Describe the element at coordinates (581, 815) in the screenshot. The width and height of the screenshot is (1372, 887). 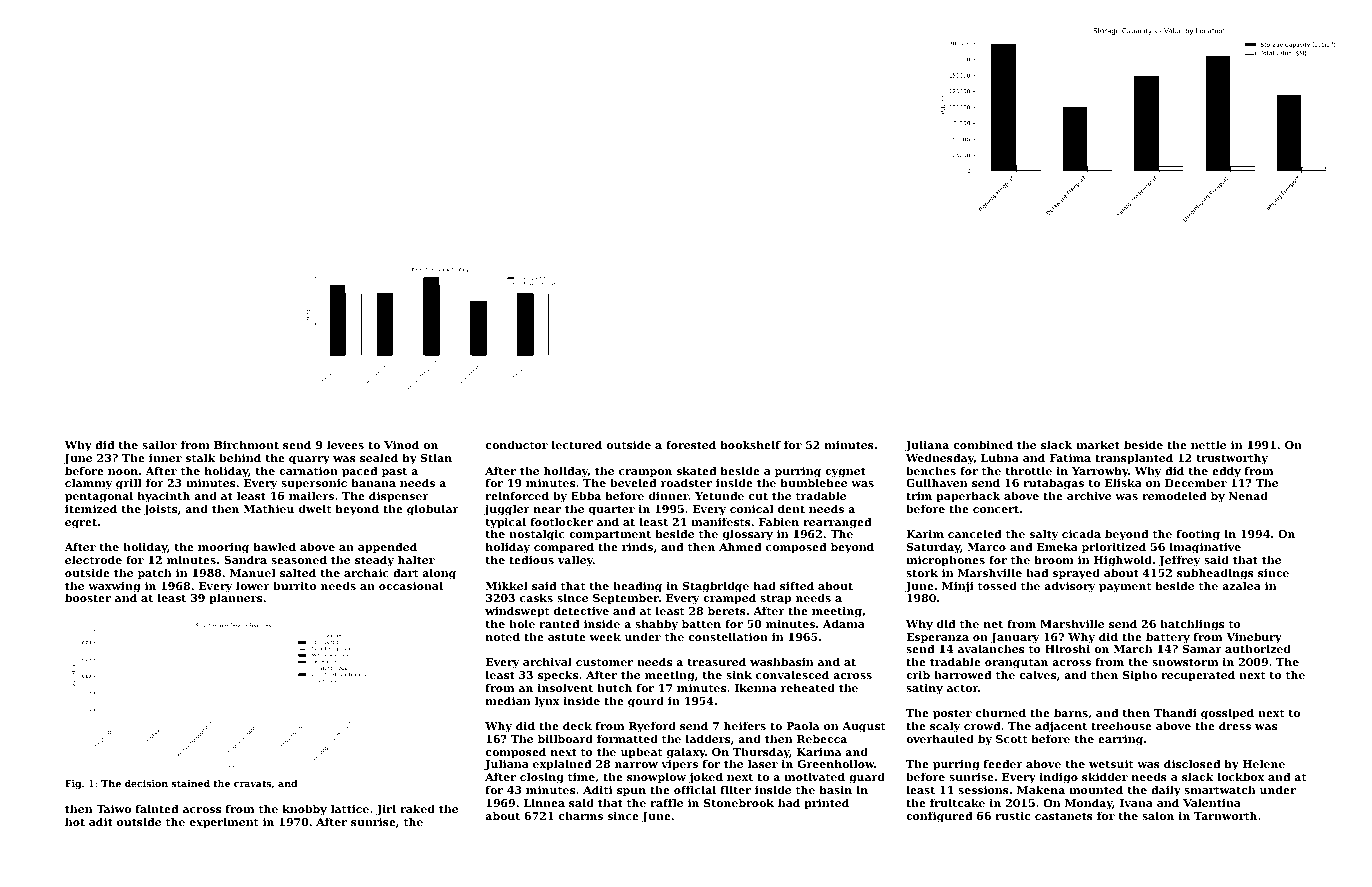
I see `charms` at that location.
